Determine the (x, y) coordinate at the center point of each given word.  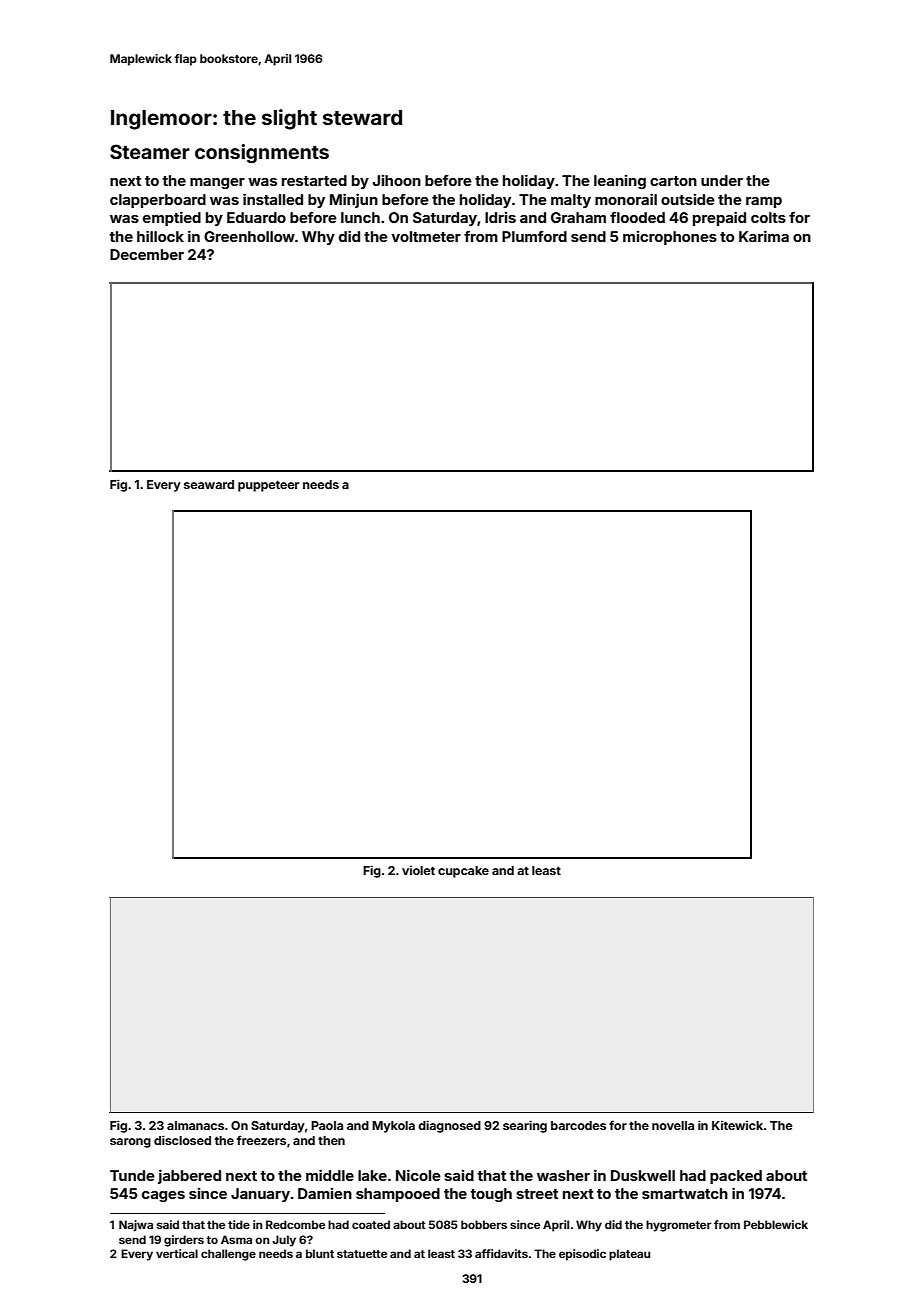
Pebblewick (776, 1224)
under (722, 180)
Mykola (393, 1127)
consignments (262, 153)
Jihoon (397, 180)
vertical (177, 1253)
